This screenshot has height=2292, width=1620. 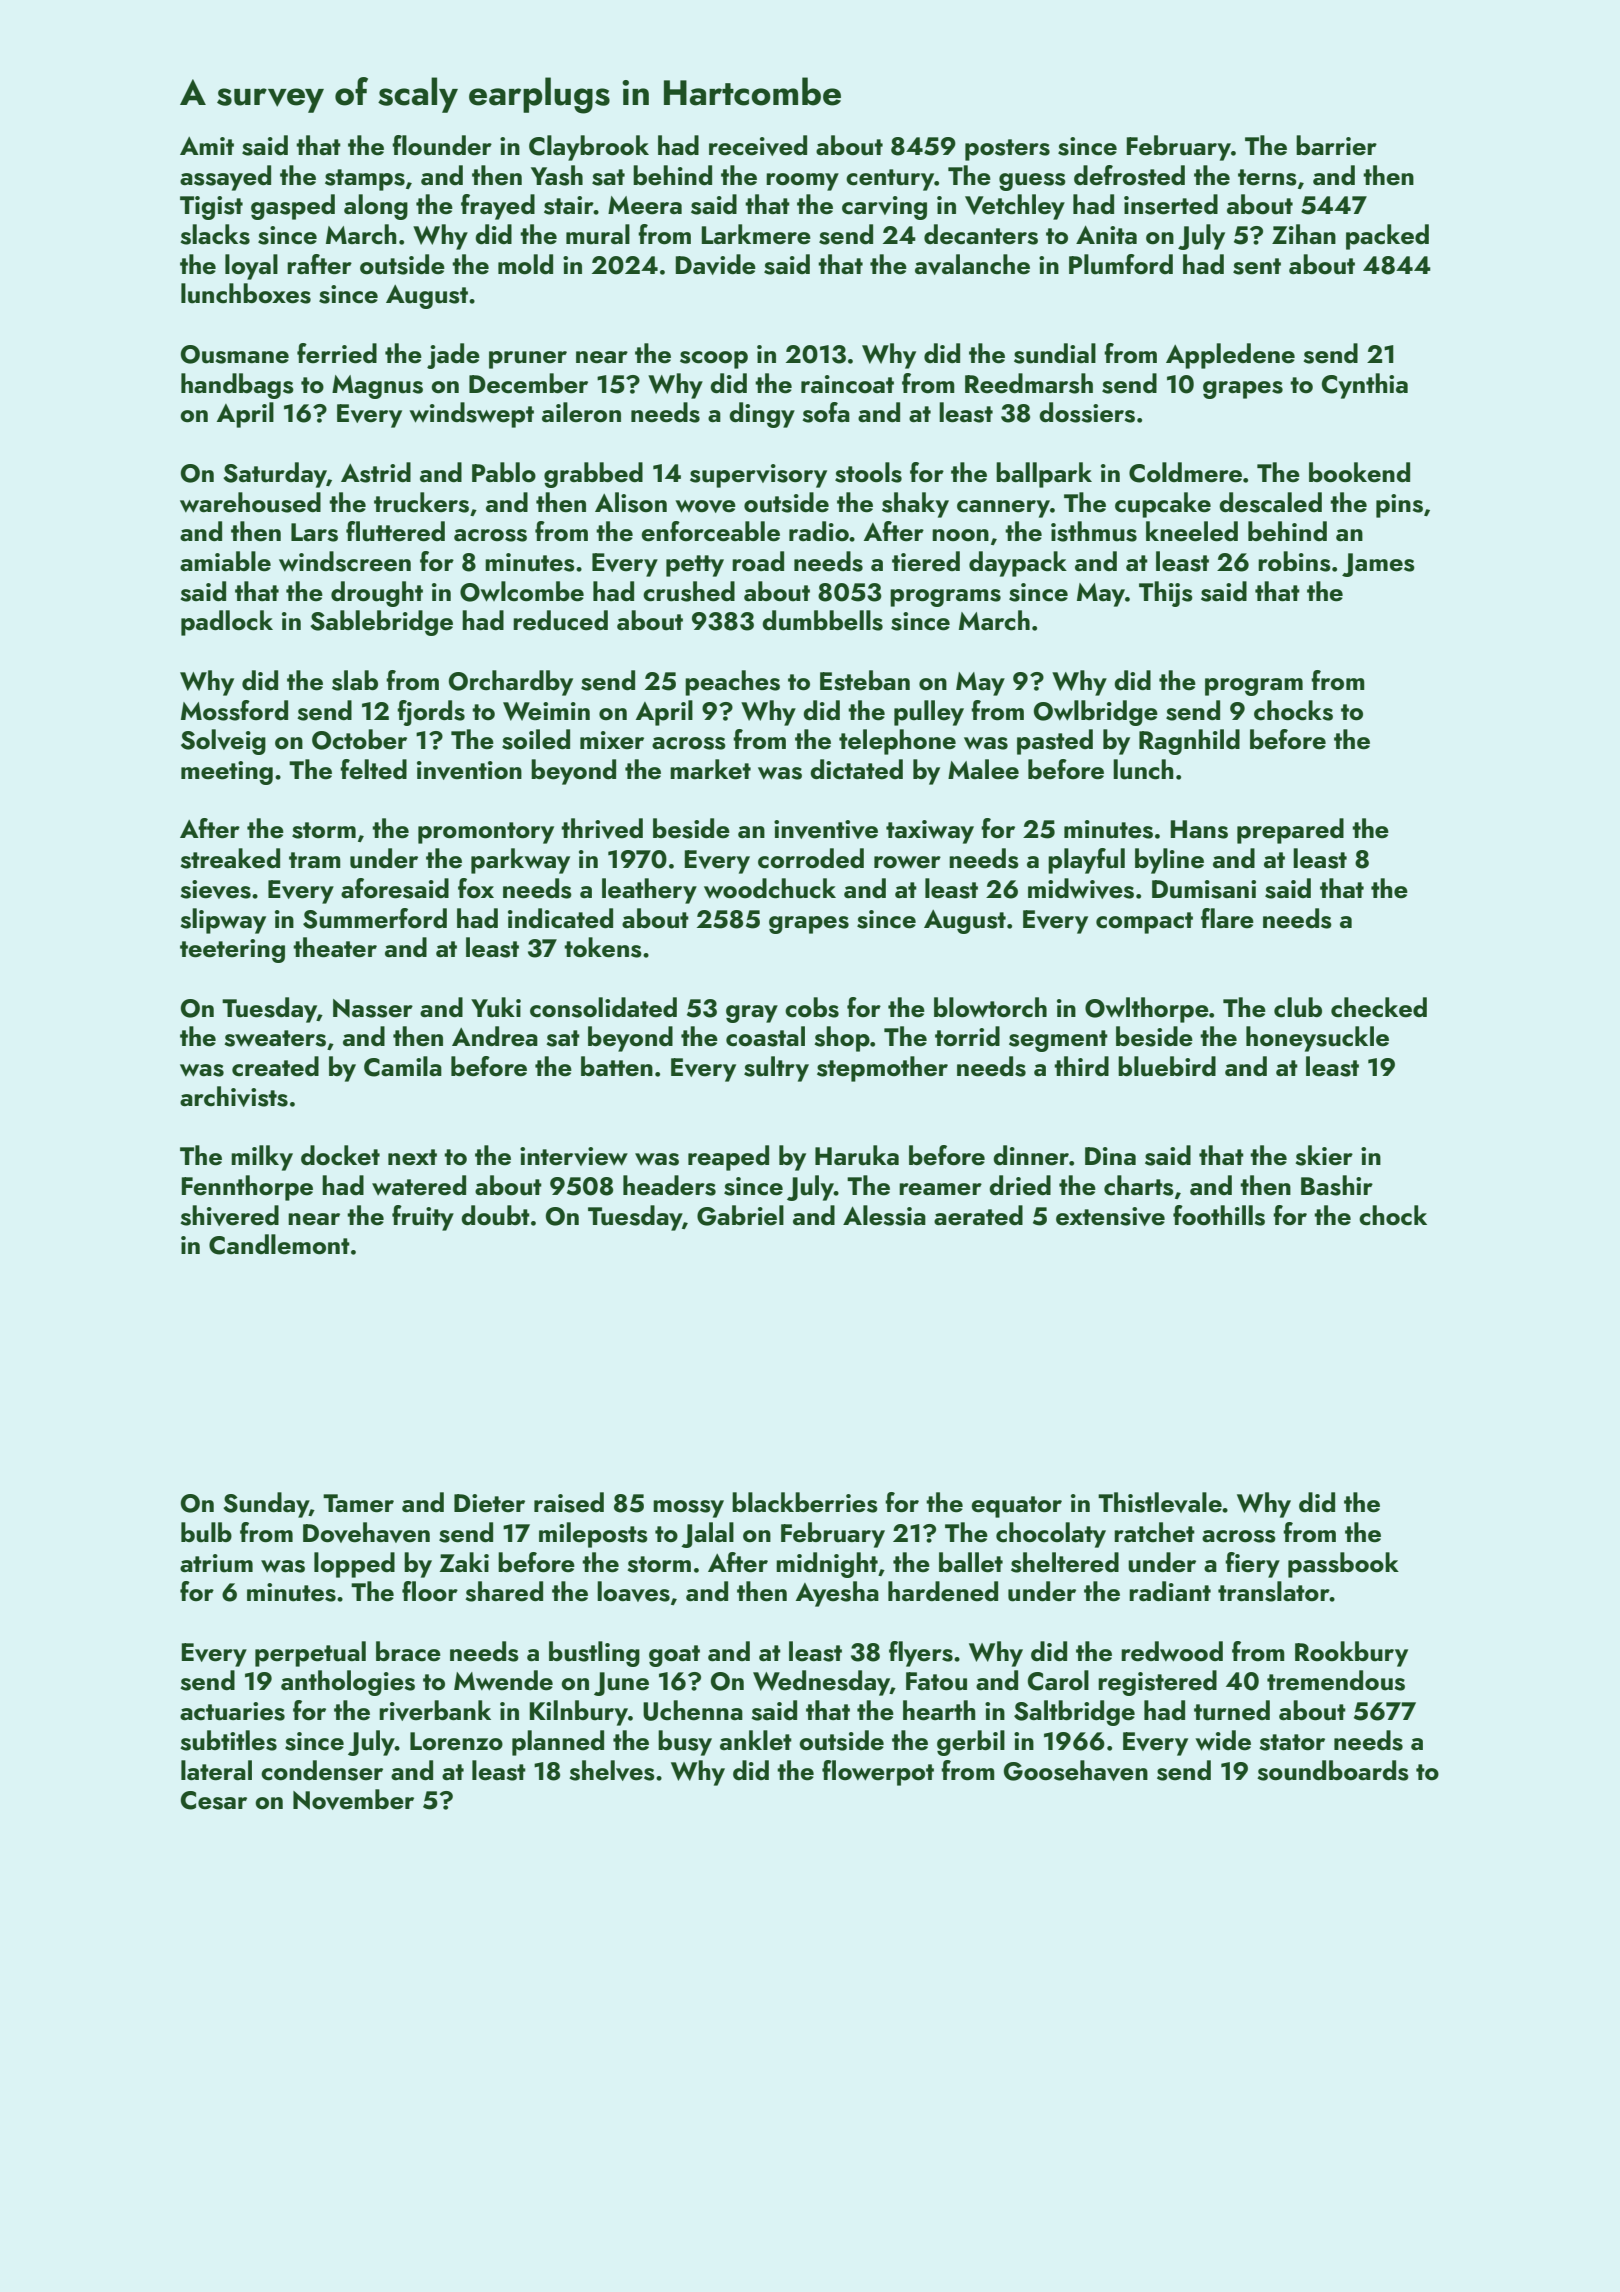 I want to click on stamps, so click(x=365, y=180).
